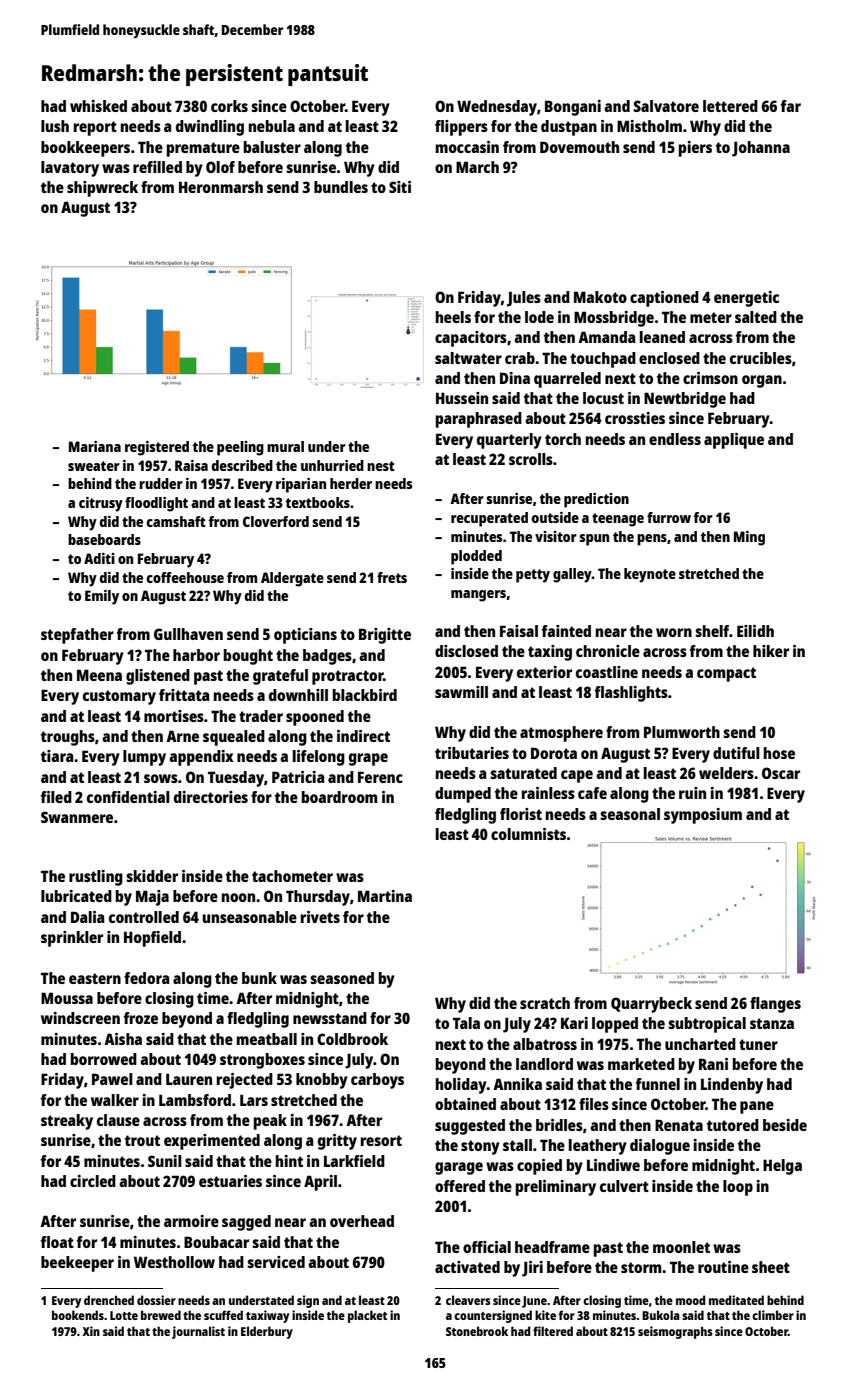 The width and height of the document is (849, 1400). Describe the element at coordinates (245, 1081) in the document. I see `rejected` at that location.
